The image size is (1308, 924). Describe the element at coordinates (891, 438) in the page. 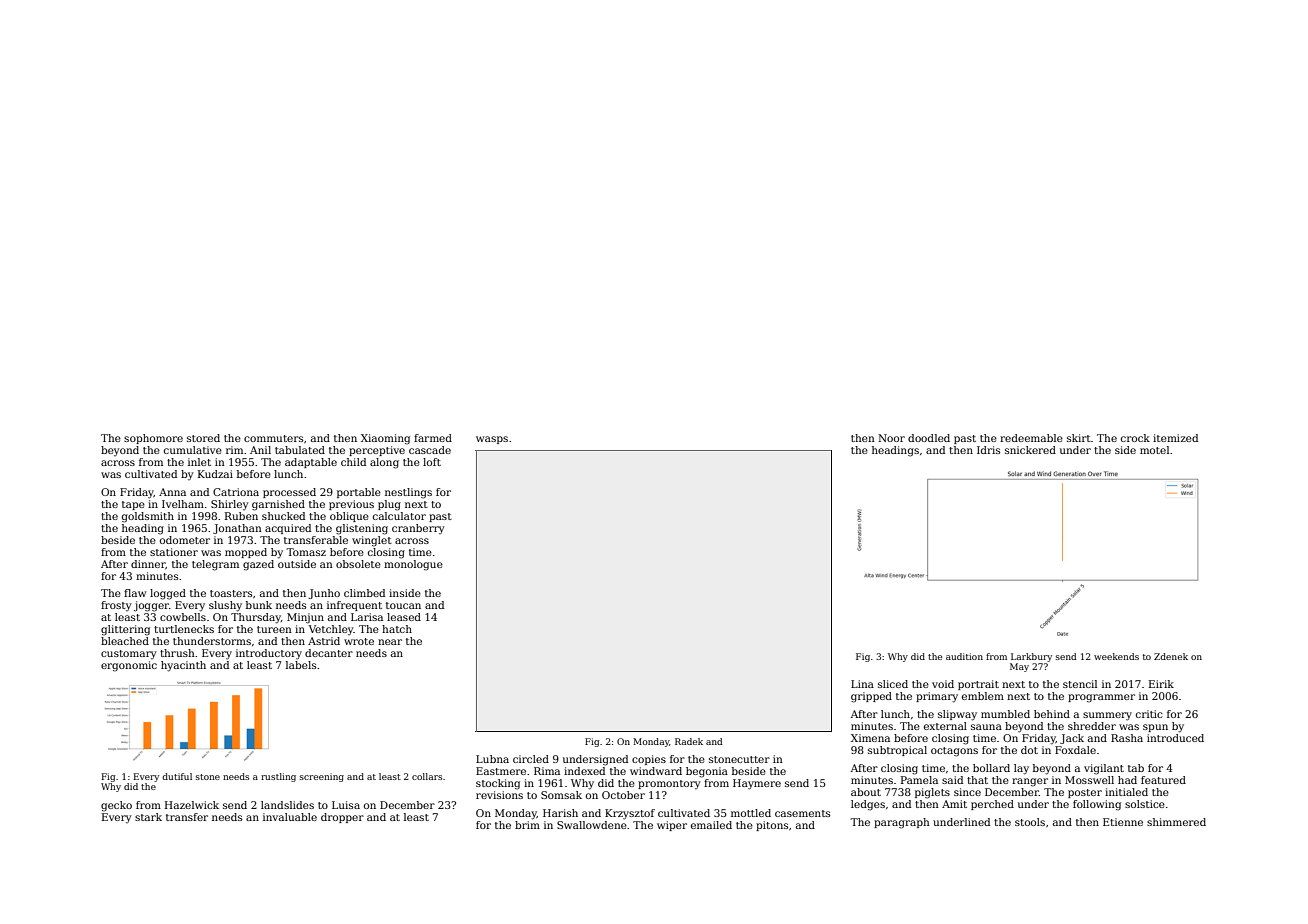

I see `Noor` at that location.
